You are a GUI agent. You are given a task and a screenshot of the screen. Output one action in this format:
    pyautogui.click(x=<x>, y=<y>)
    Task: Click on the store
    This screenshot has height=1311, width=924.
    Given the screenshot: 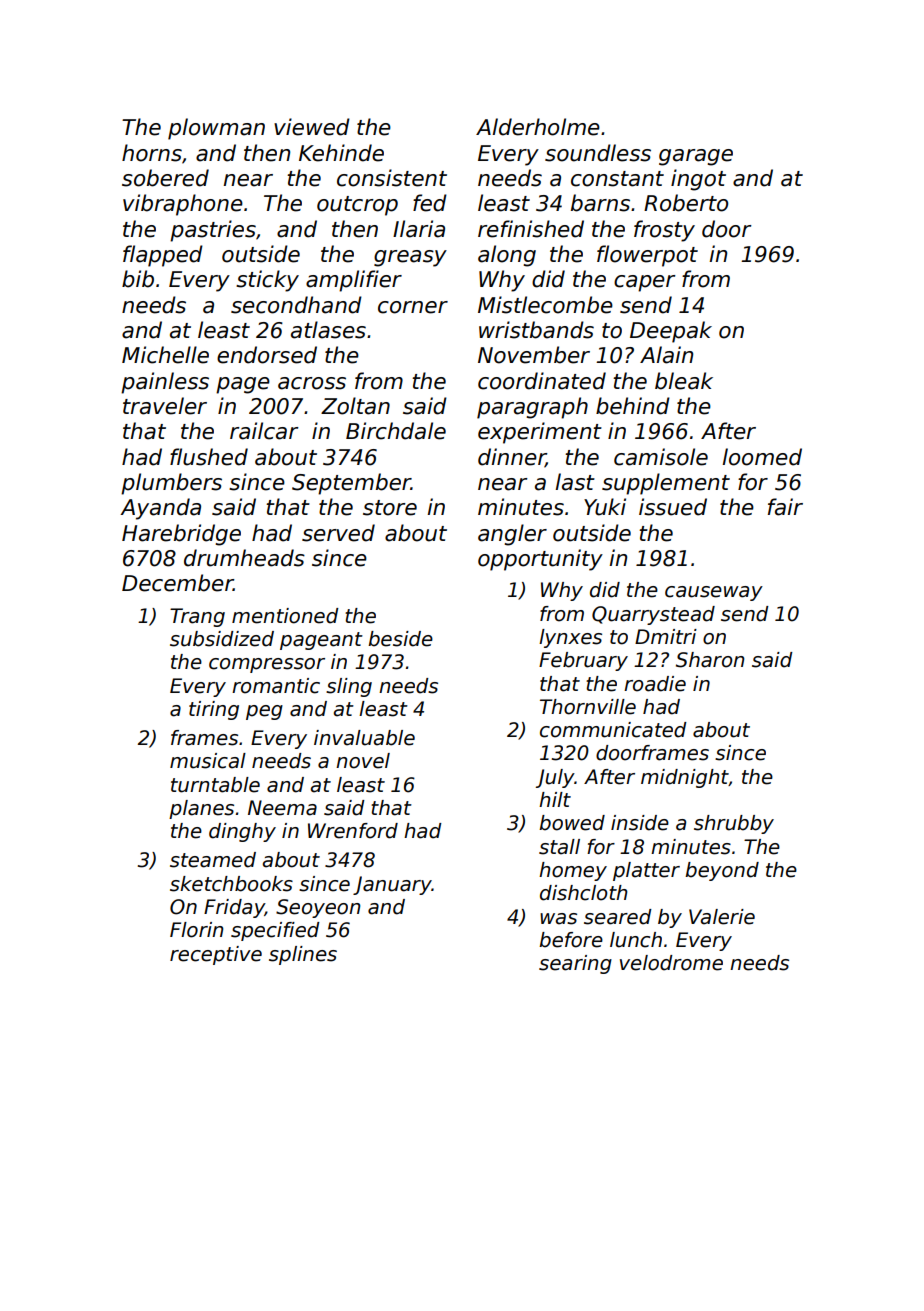 What is the action you would take?
    pyautogui.click(x=390, y=508)
